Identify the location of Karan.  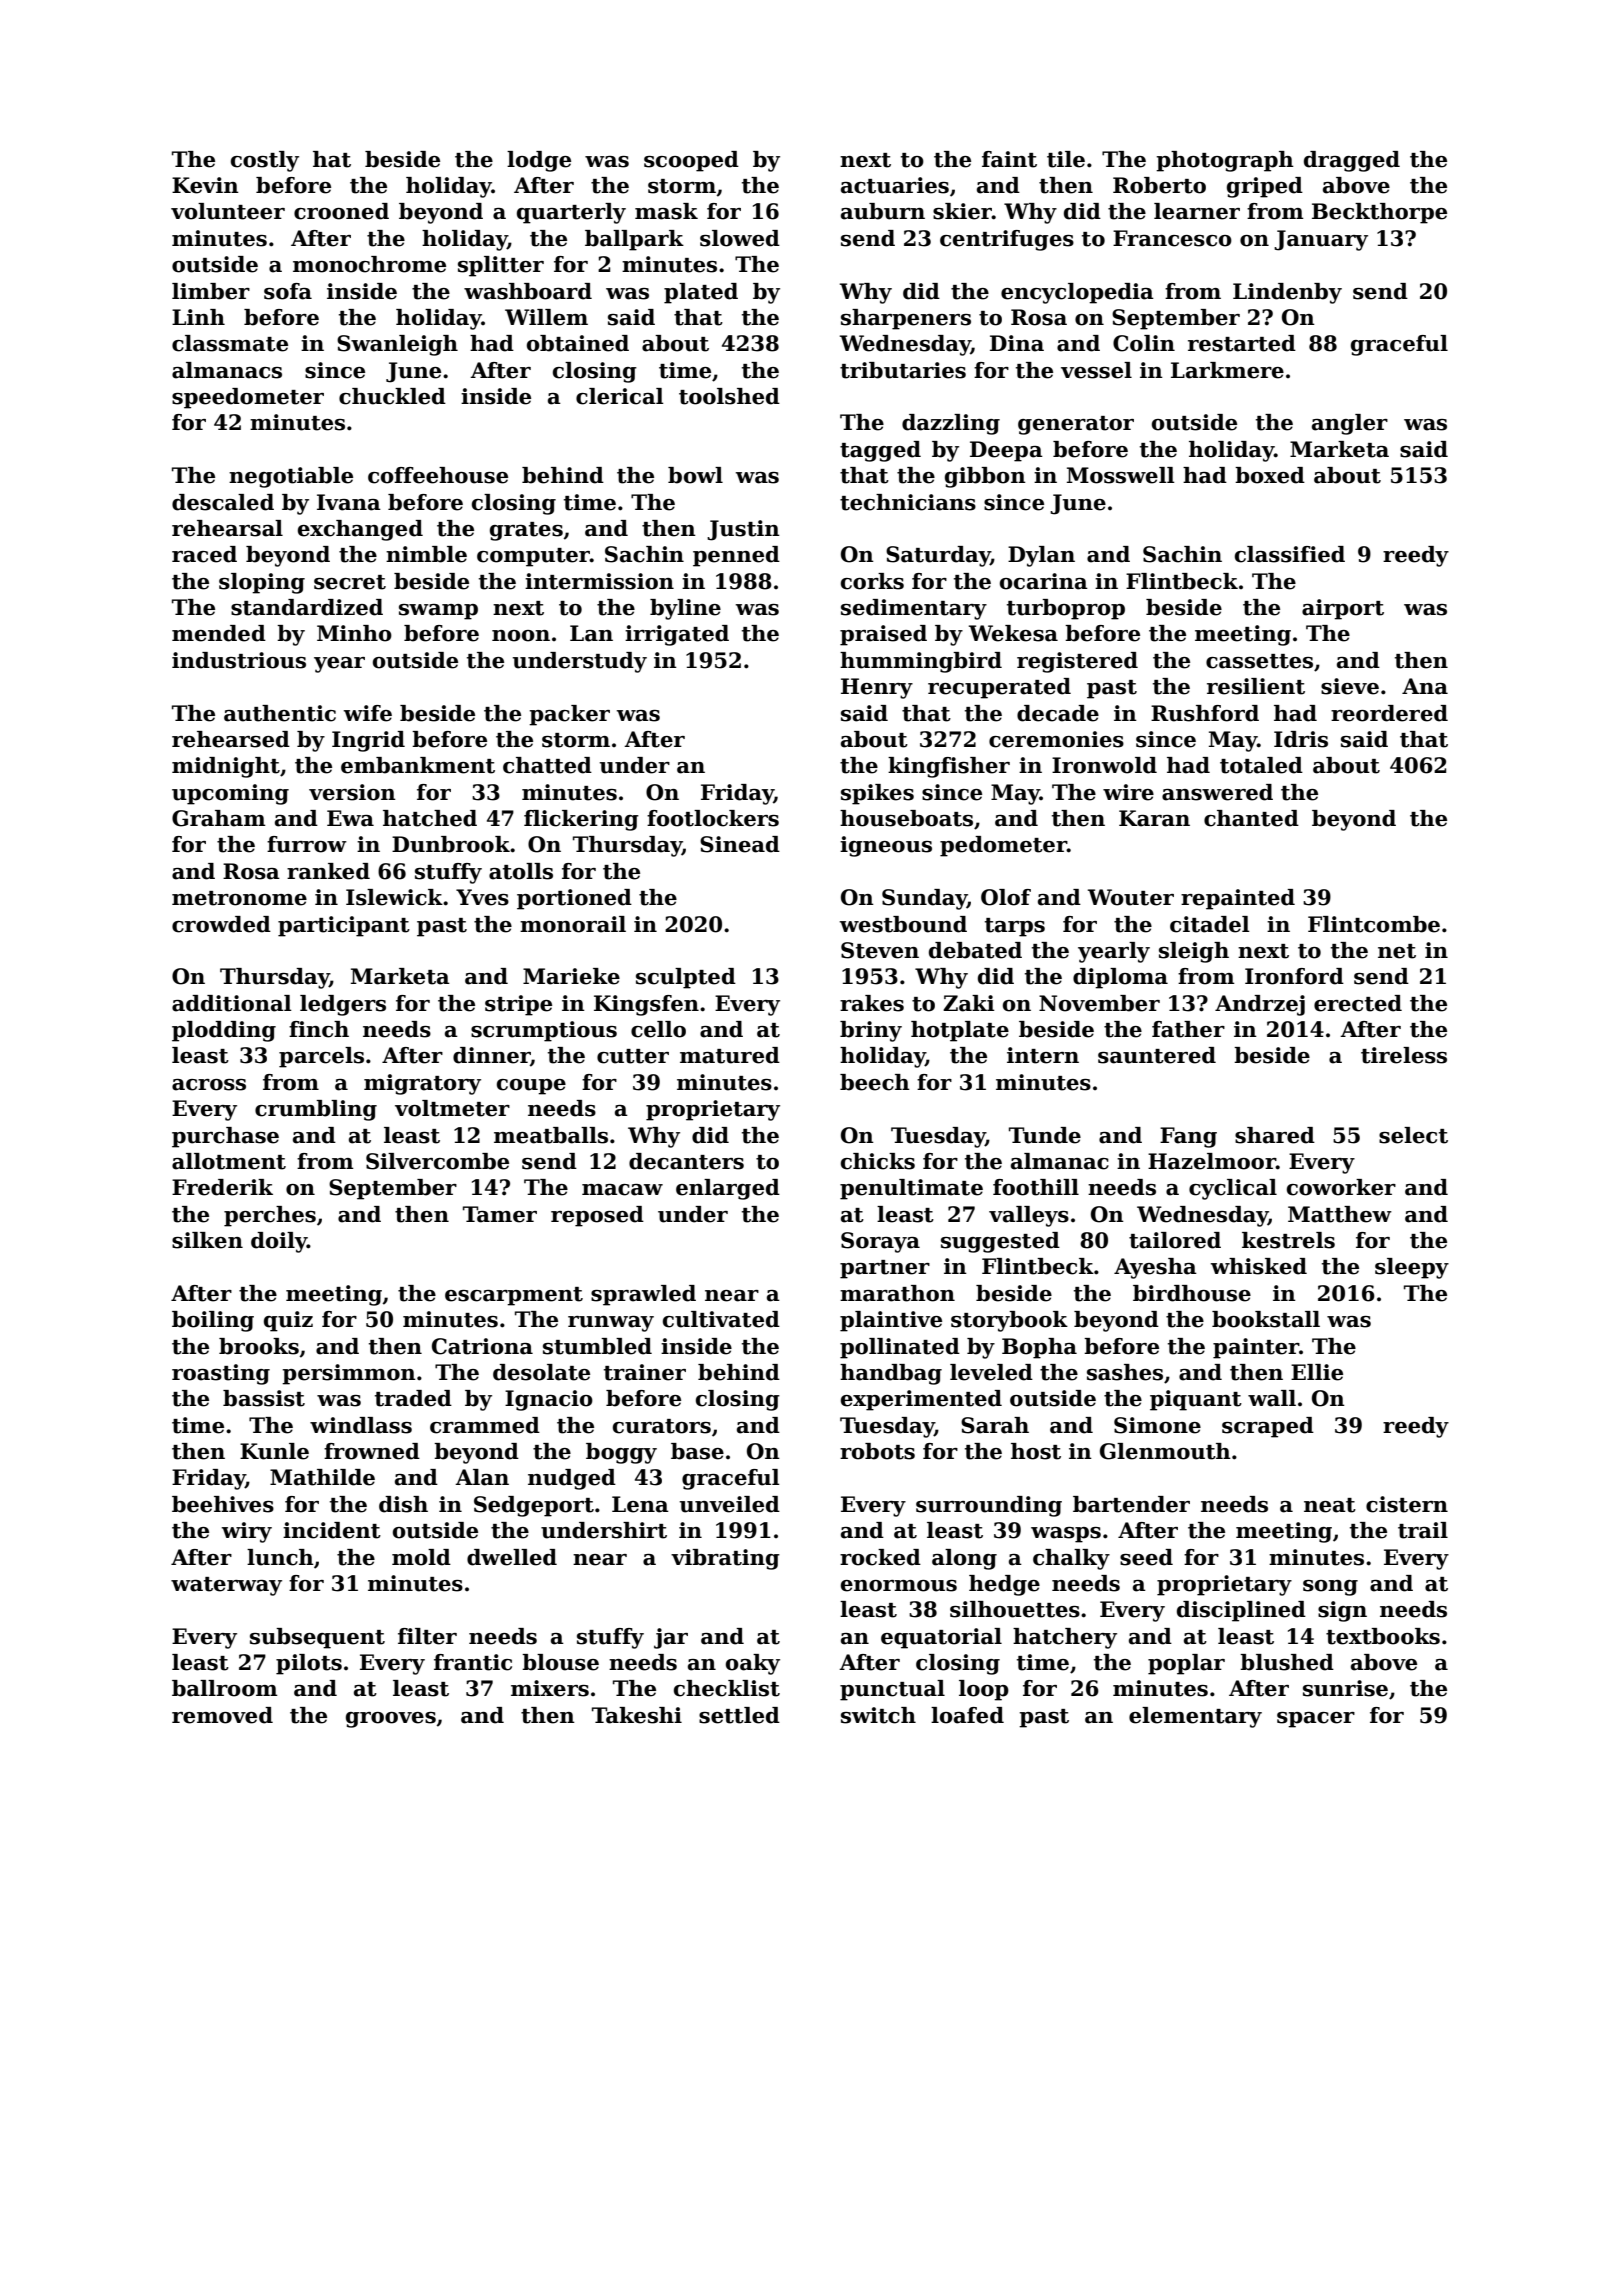
(1154, 818).
